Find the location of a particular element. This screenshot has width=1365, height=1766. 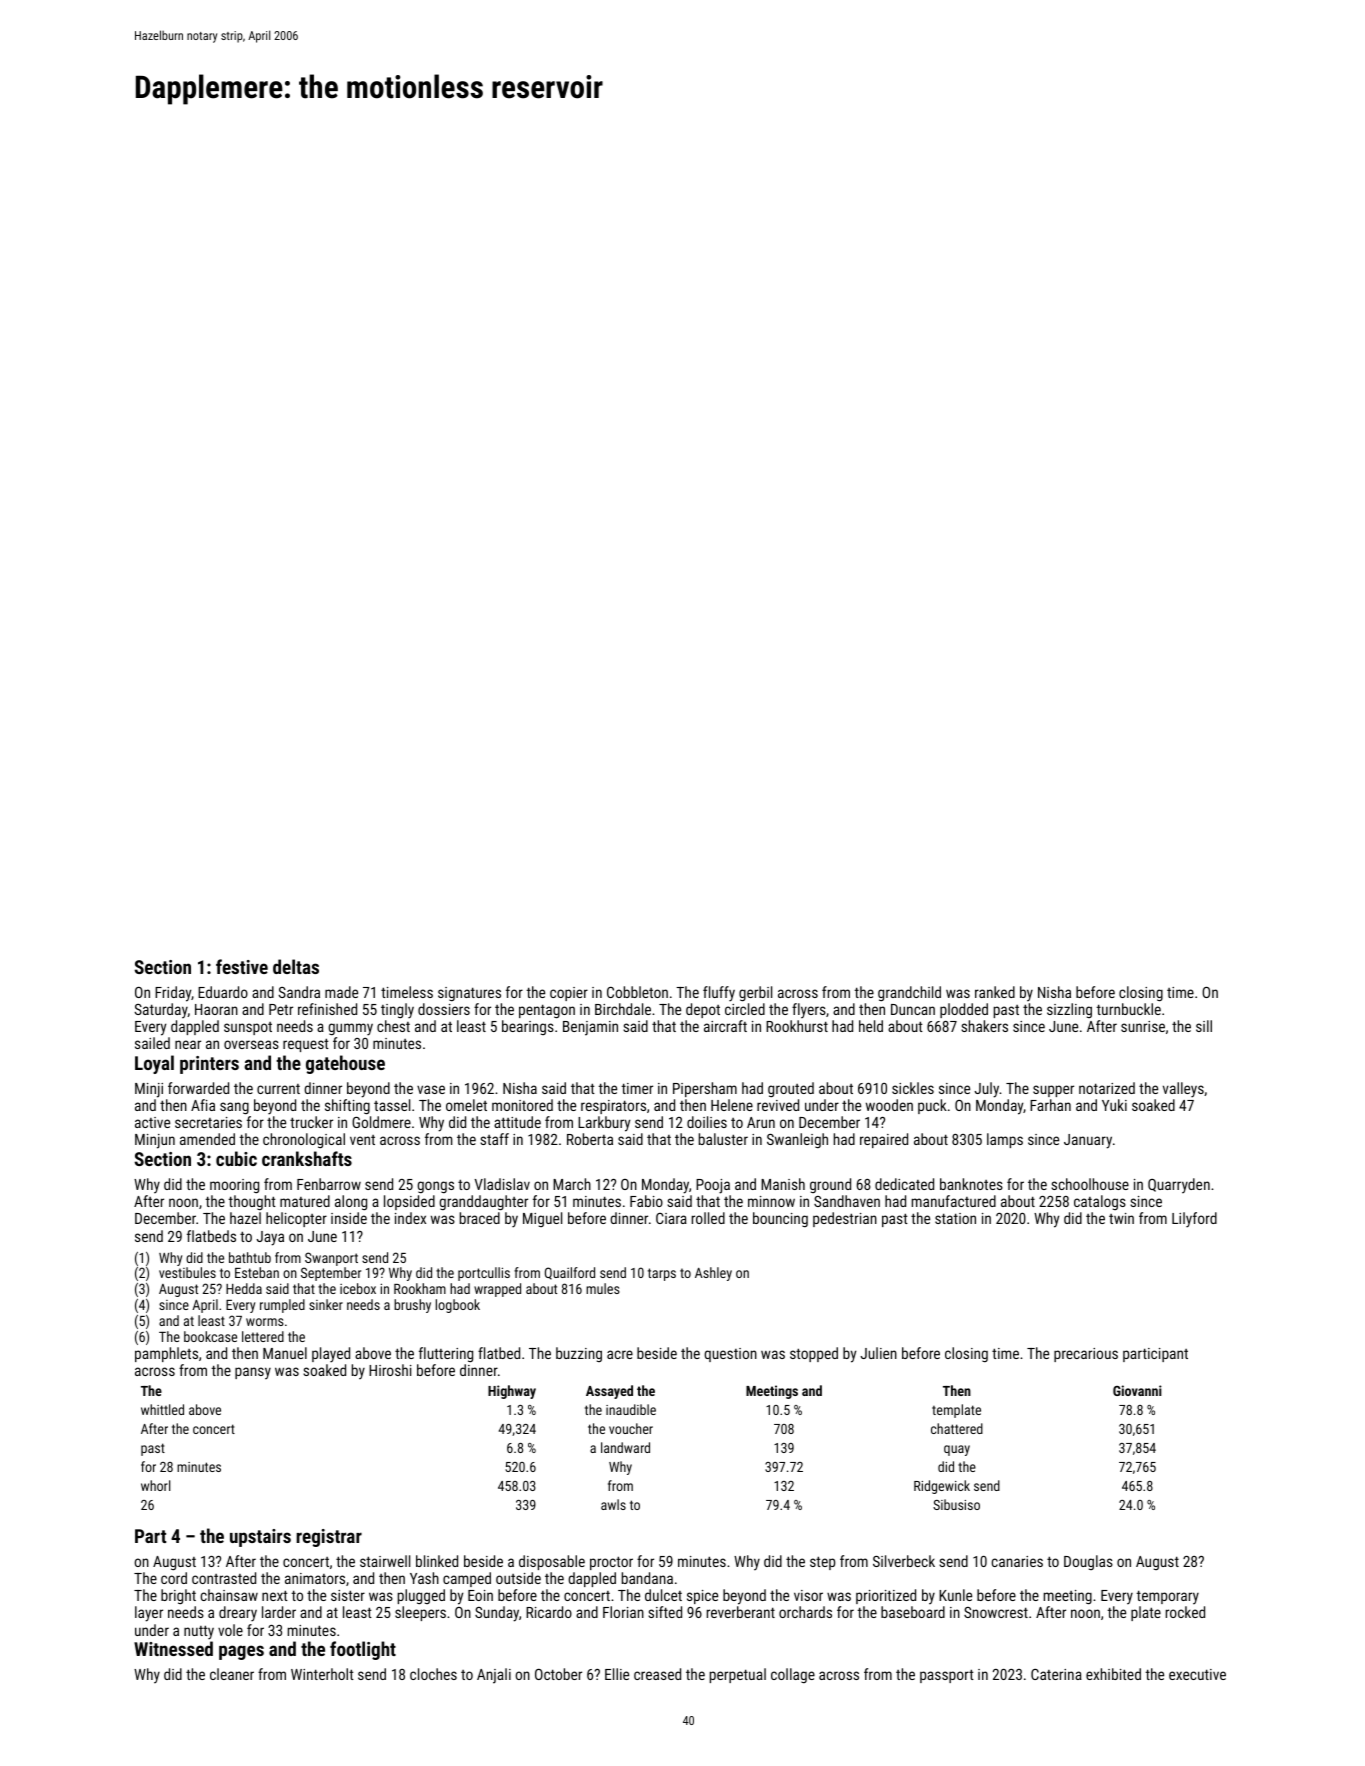

twin is located at coordinates (1121, 1218).
